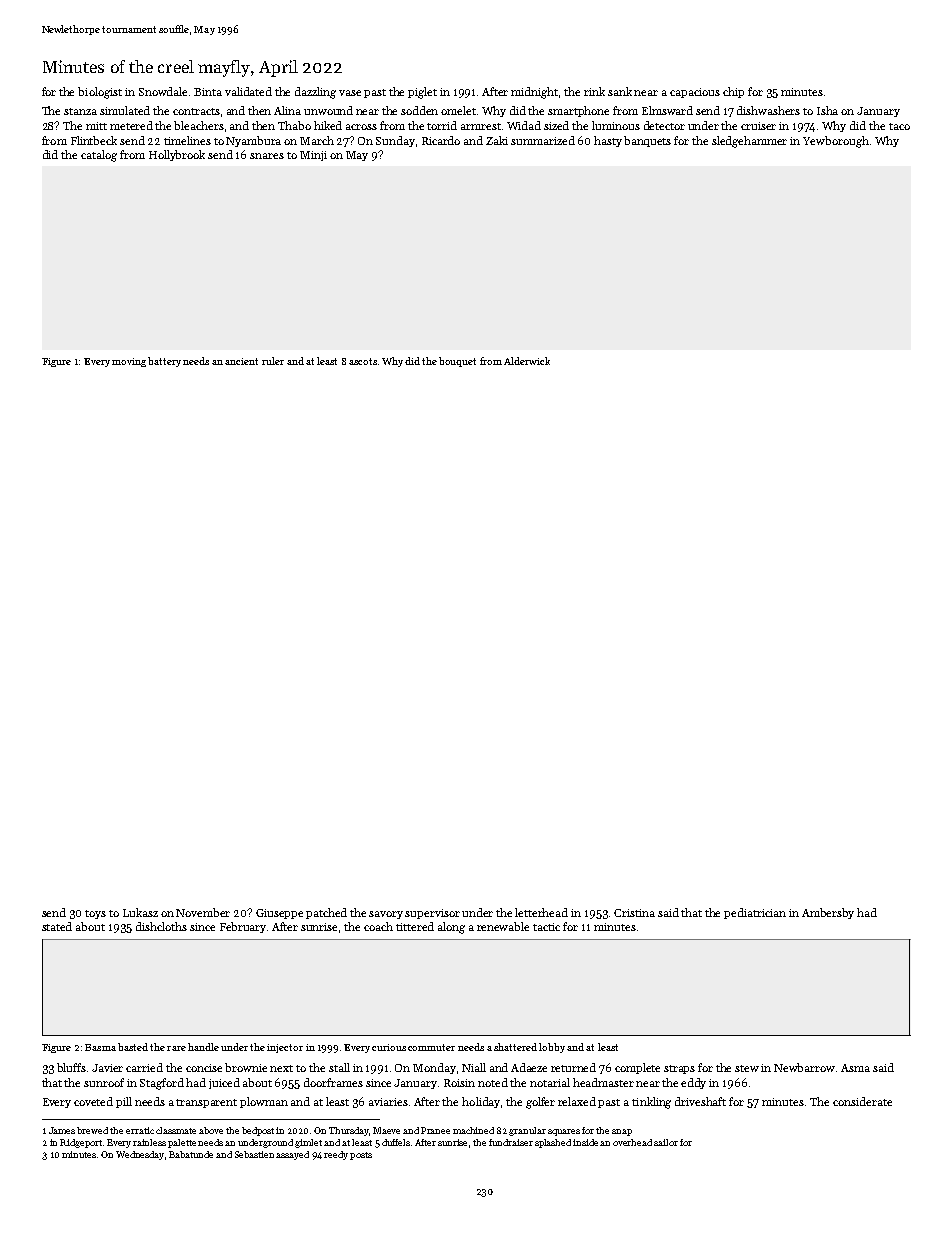 Image resolution: width=952 pixels, height=1233 pixels. I want to click on bluffs, so click(71, 1067).
